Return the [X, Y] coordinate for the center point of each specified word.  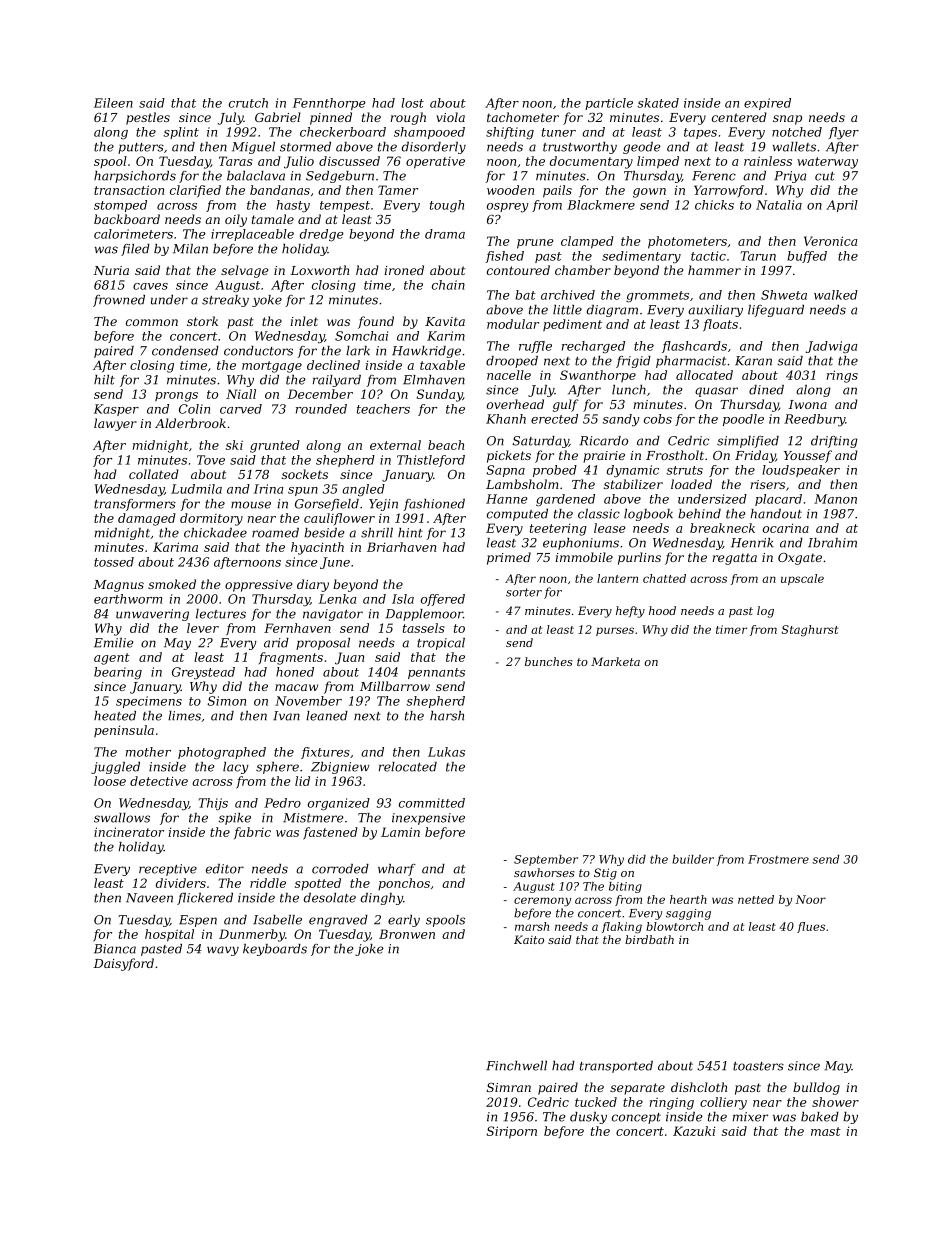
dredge [322, 235]
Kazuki [694, 1131]
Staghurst [809, 631]
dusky [588, 1118]
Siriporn [512, 1132]
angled [363, 490]
